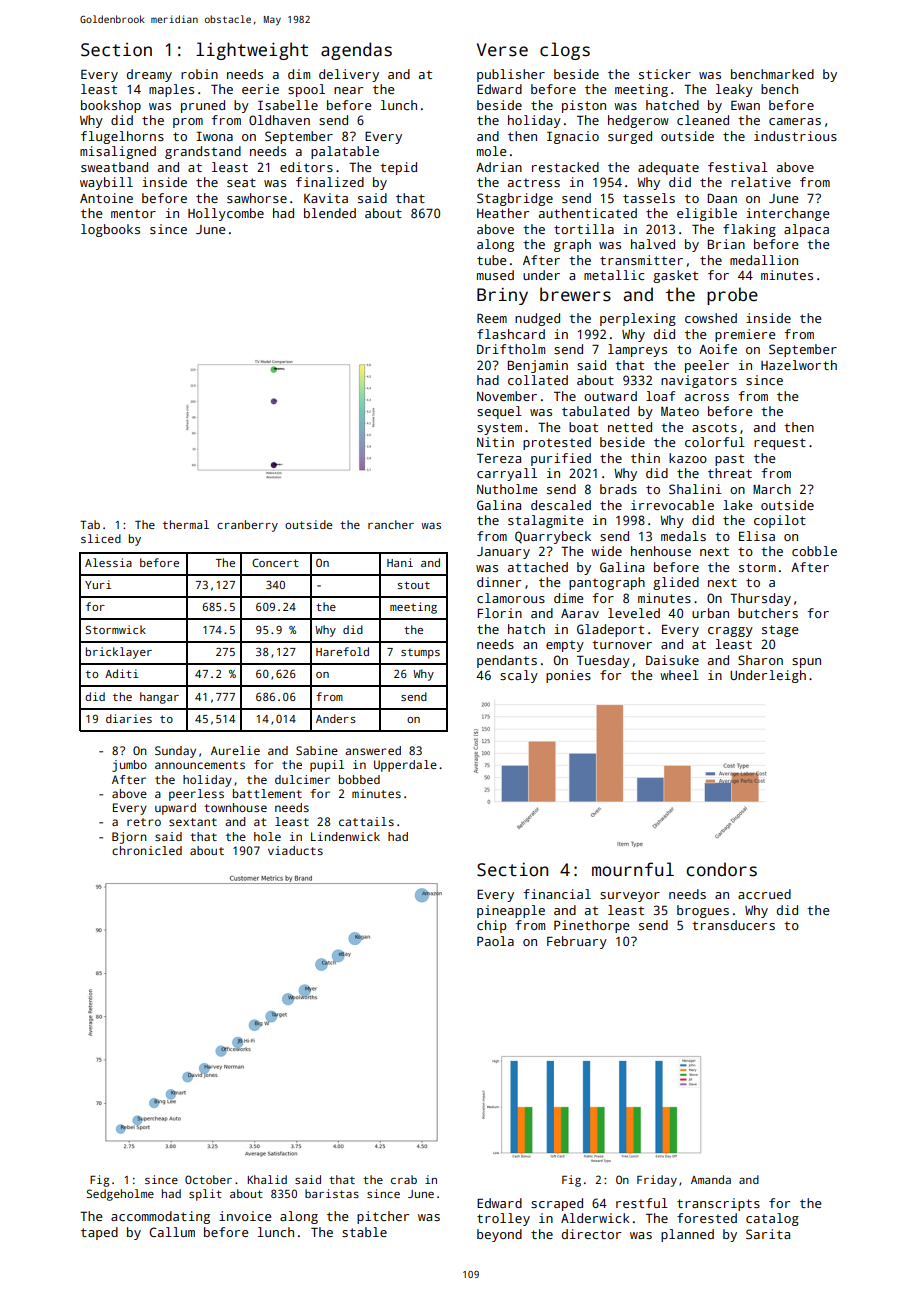 Image resolution: width=924 pixels, height=1308 pixels. Describe the element at coordinates (711, 1179) in the image. I see `Amanda` at that location.
